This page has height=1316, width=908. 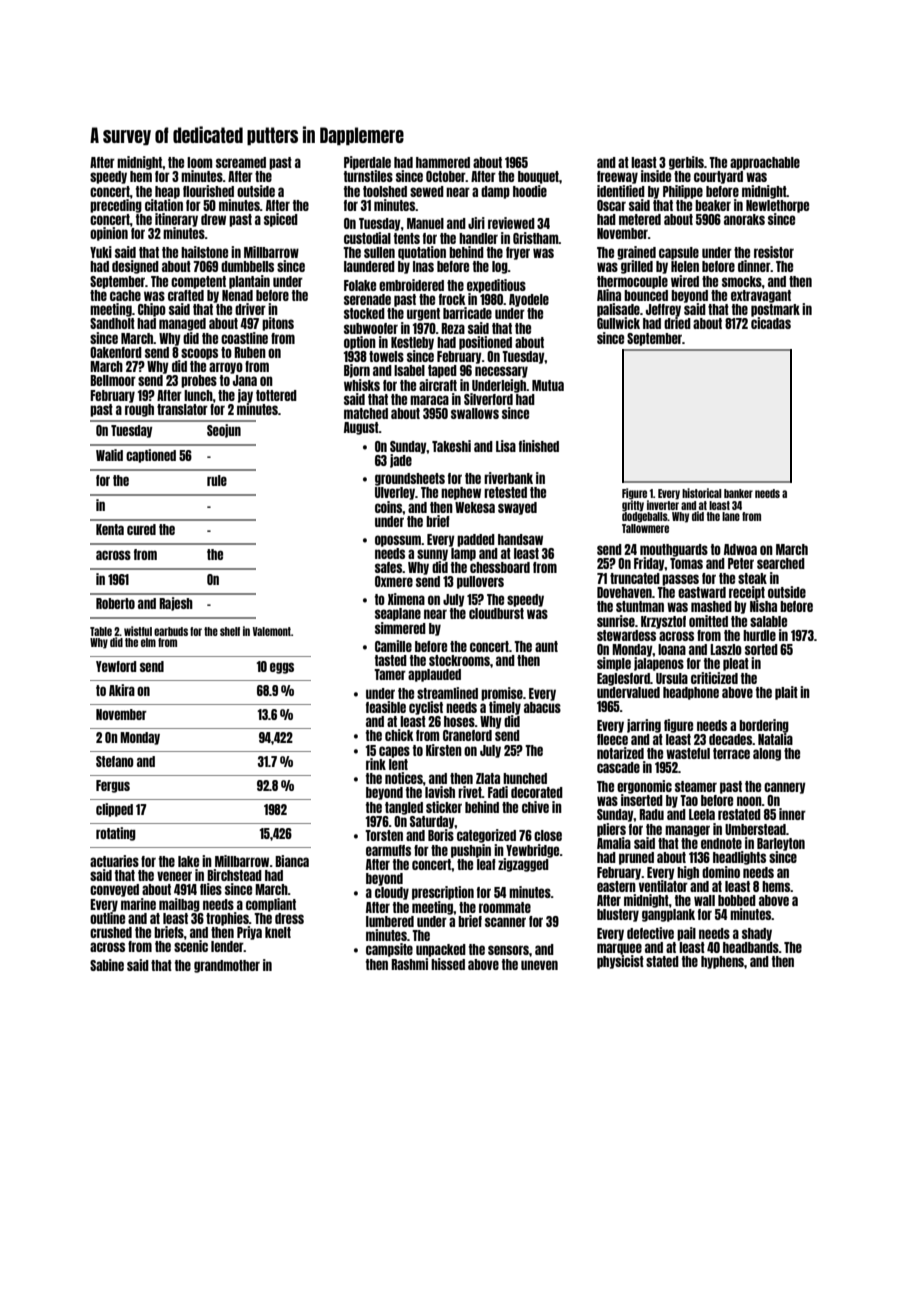 What do you see at coordinates (785, 788) in the page?
I see `cannery` at bounding box center [785, 788].
